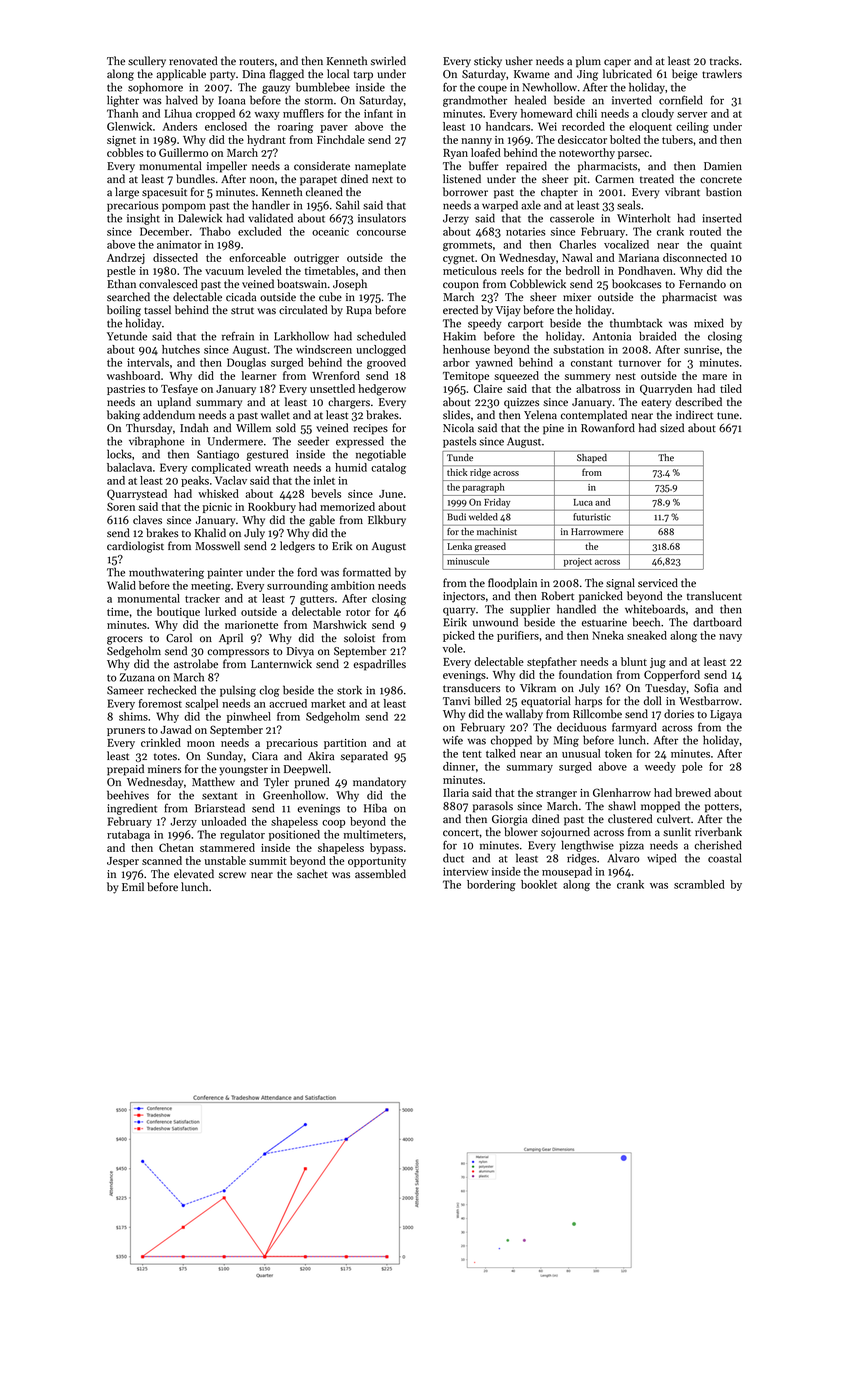 This document has width=849, height=1400. What do you see at coordinates (147, 62) in the document?
I see `scullery` at bounding box center [147, 62].
